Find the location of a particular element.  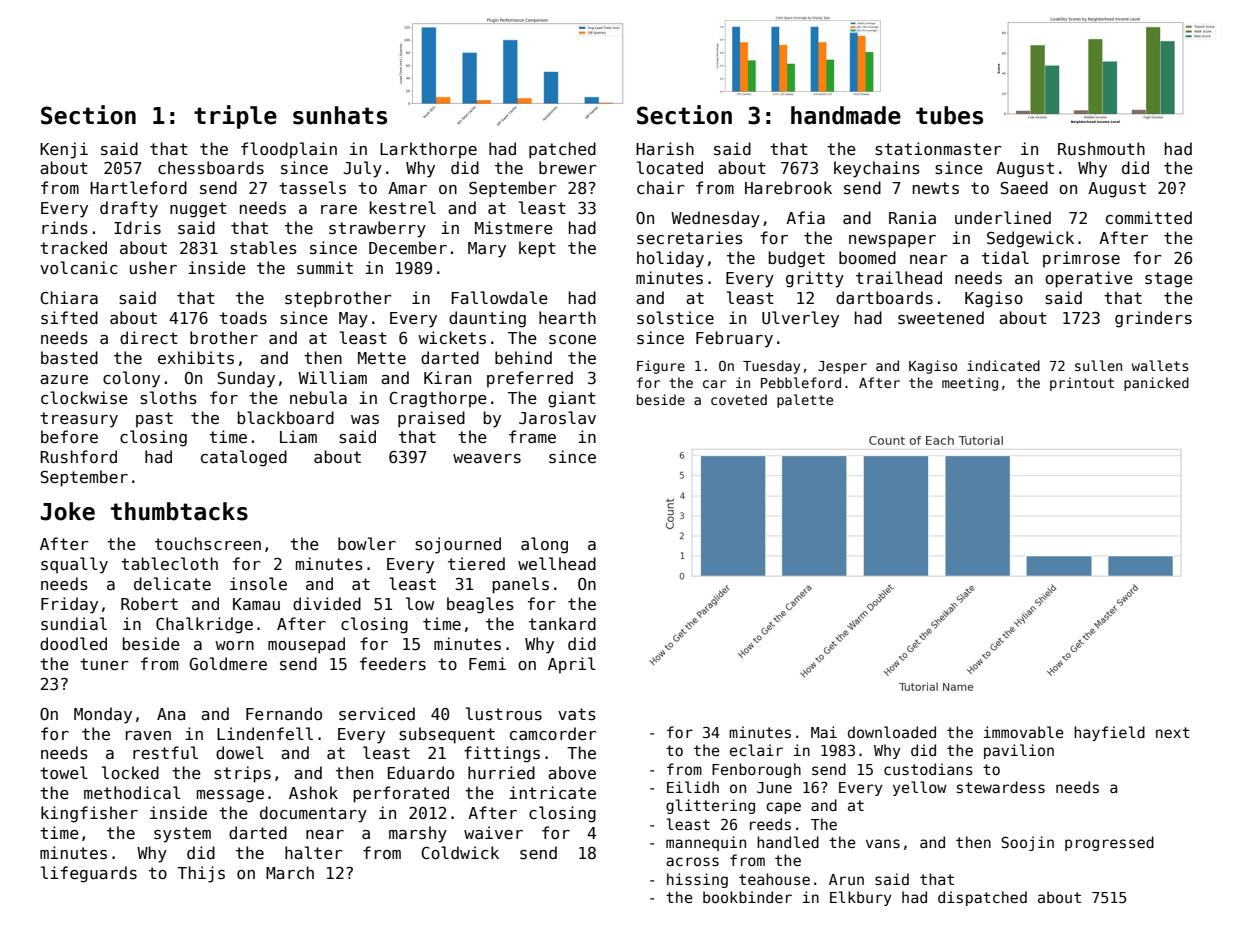

progressed is located at coordinates (1109, 843).
